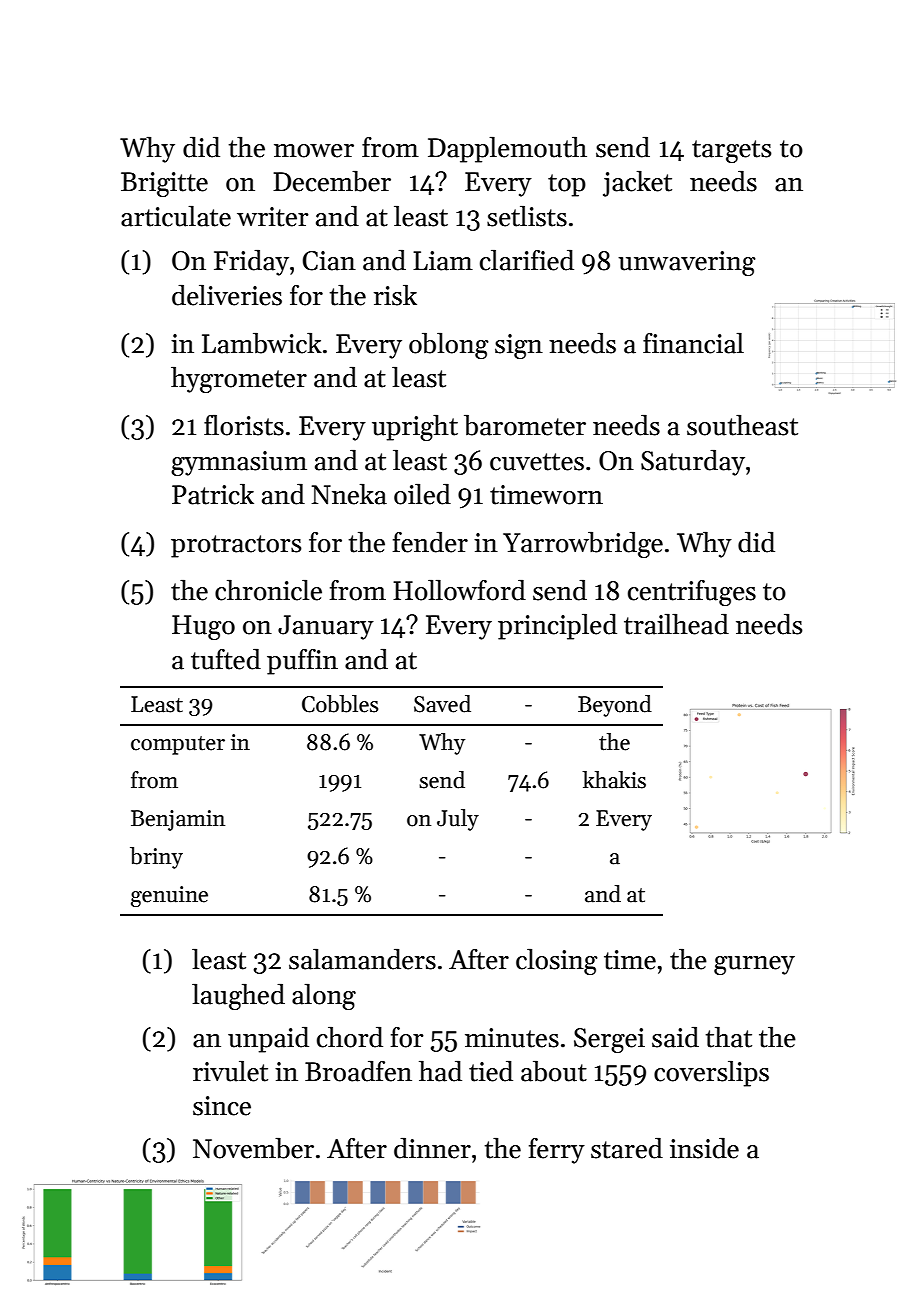 The height and width of the screenshot is (1311, 924). What do you see at coordinates (519, 346) in the screenshot?
I see `sign` at bounding box center [519, 346].
